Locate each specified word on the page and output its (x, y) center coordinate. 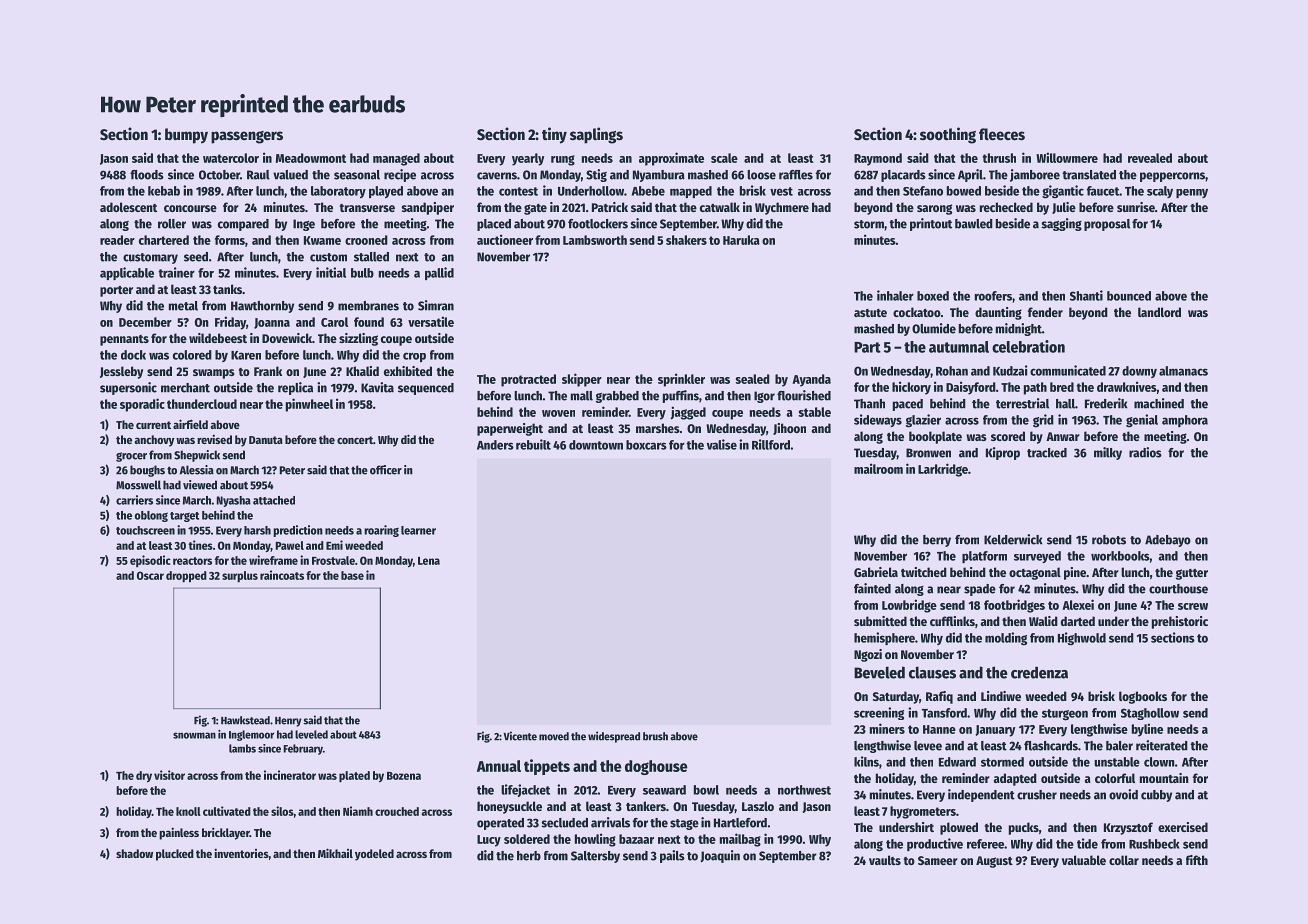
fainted (872, 588)
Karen (246, 355)
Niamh (358, 811)
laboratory (338, 192)
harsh (257, 530)
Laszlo (758, 806)
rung (563, 160)
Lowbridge (909, 606)
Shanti (1086, 295)
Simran (436, 305)
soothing (948, 135)
